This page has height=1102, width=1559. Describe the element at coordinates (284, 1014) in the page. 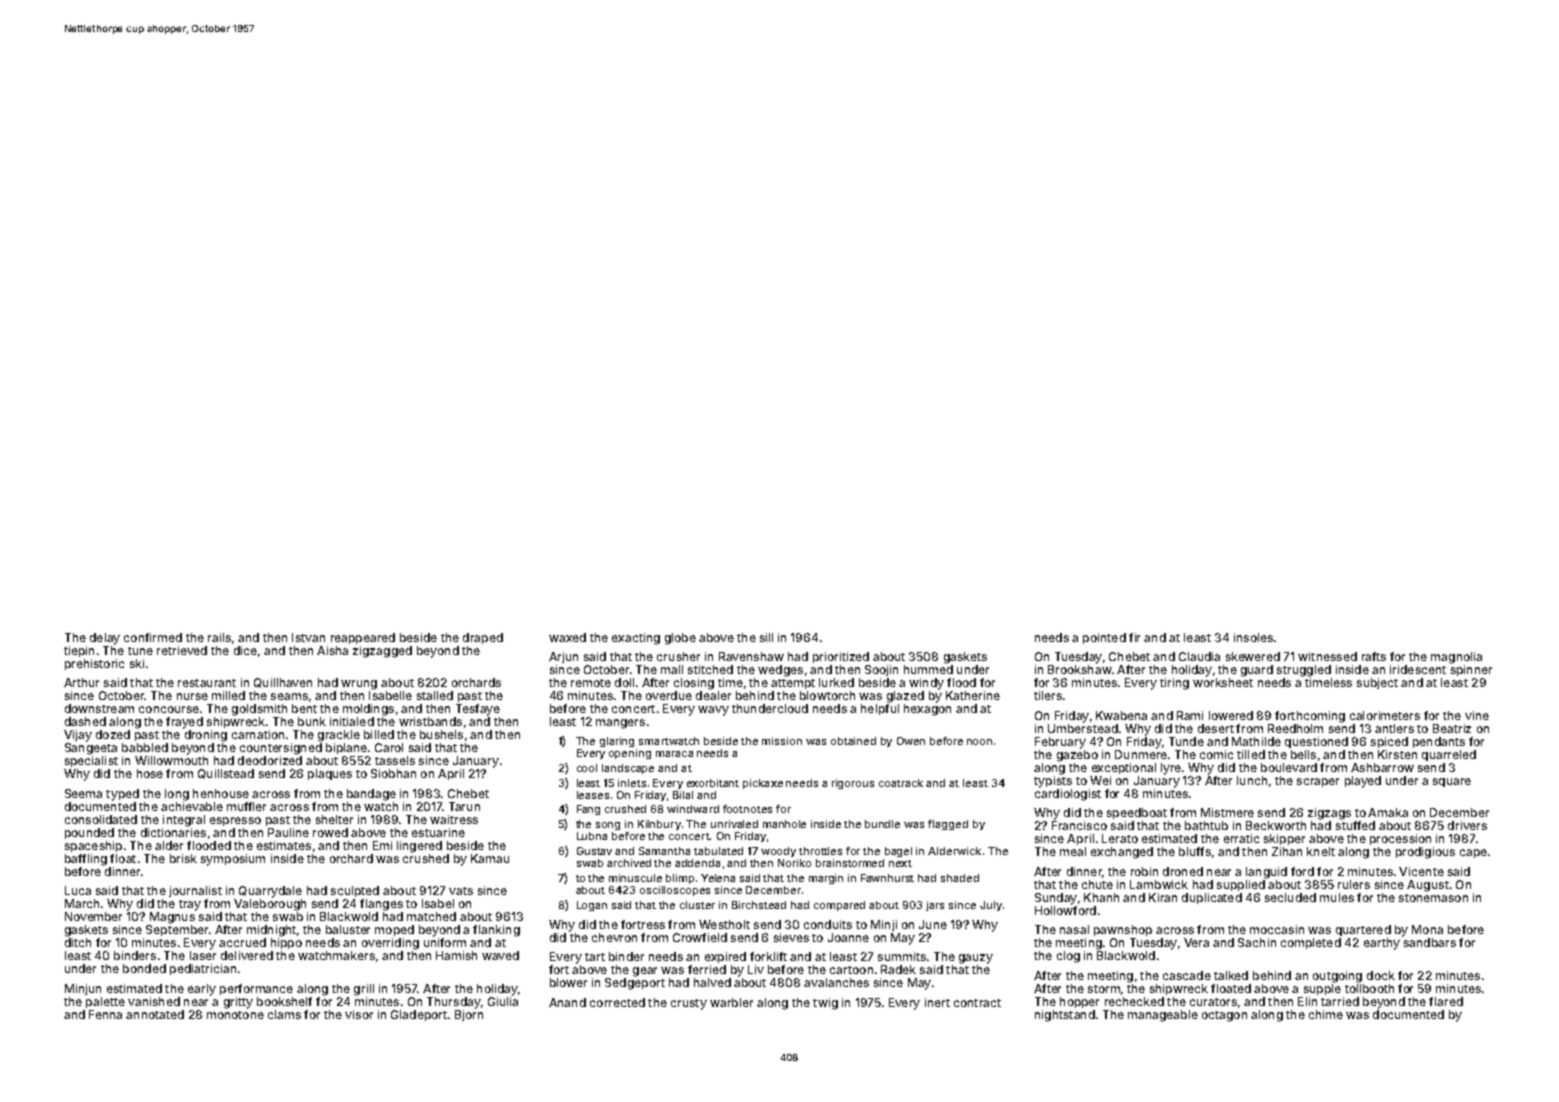

I see `clams` at that location.
